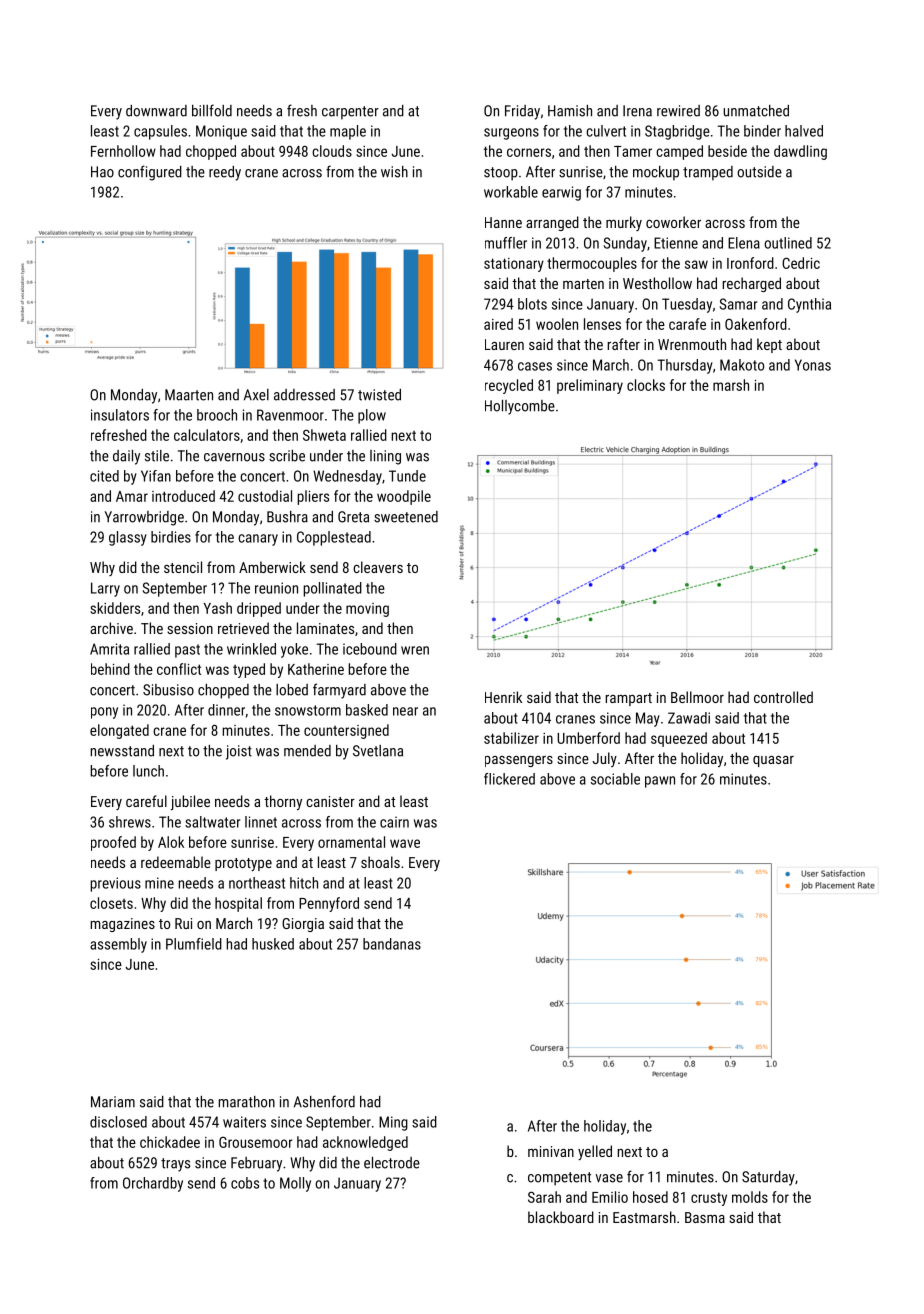 The height and width of the image is (1314, 924). Describe the element at coordinates (392, 944) in the image. I see `bandanas` at that location.
